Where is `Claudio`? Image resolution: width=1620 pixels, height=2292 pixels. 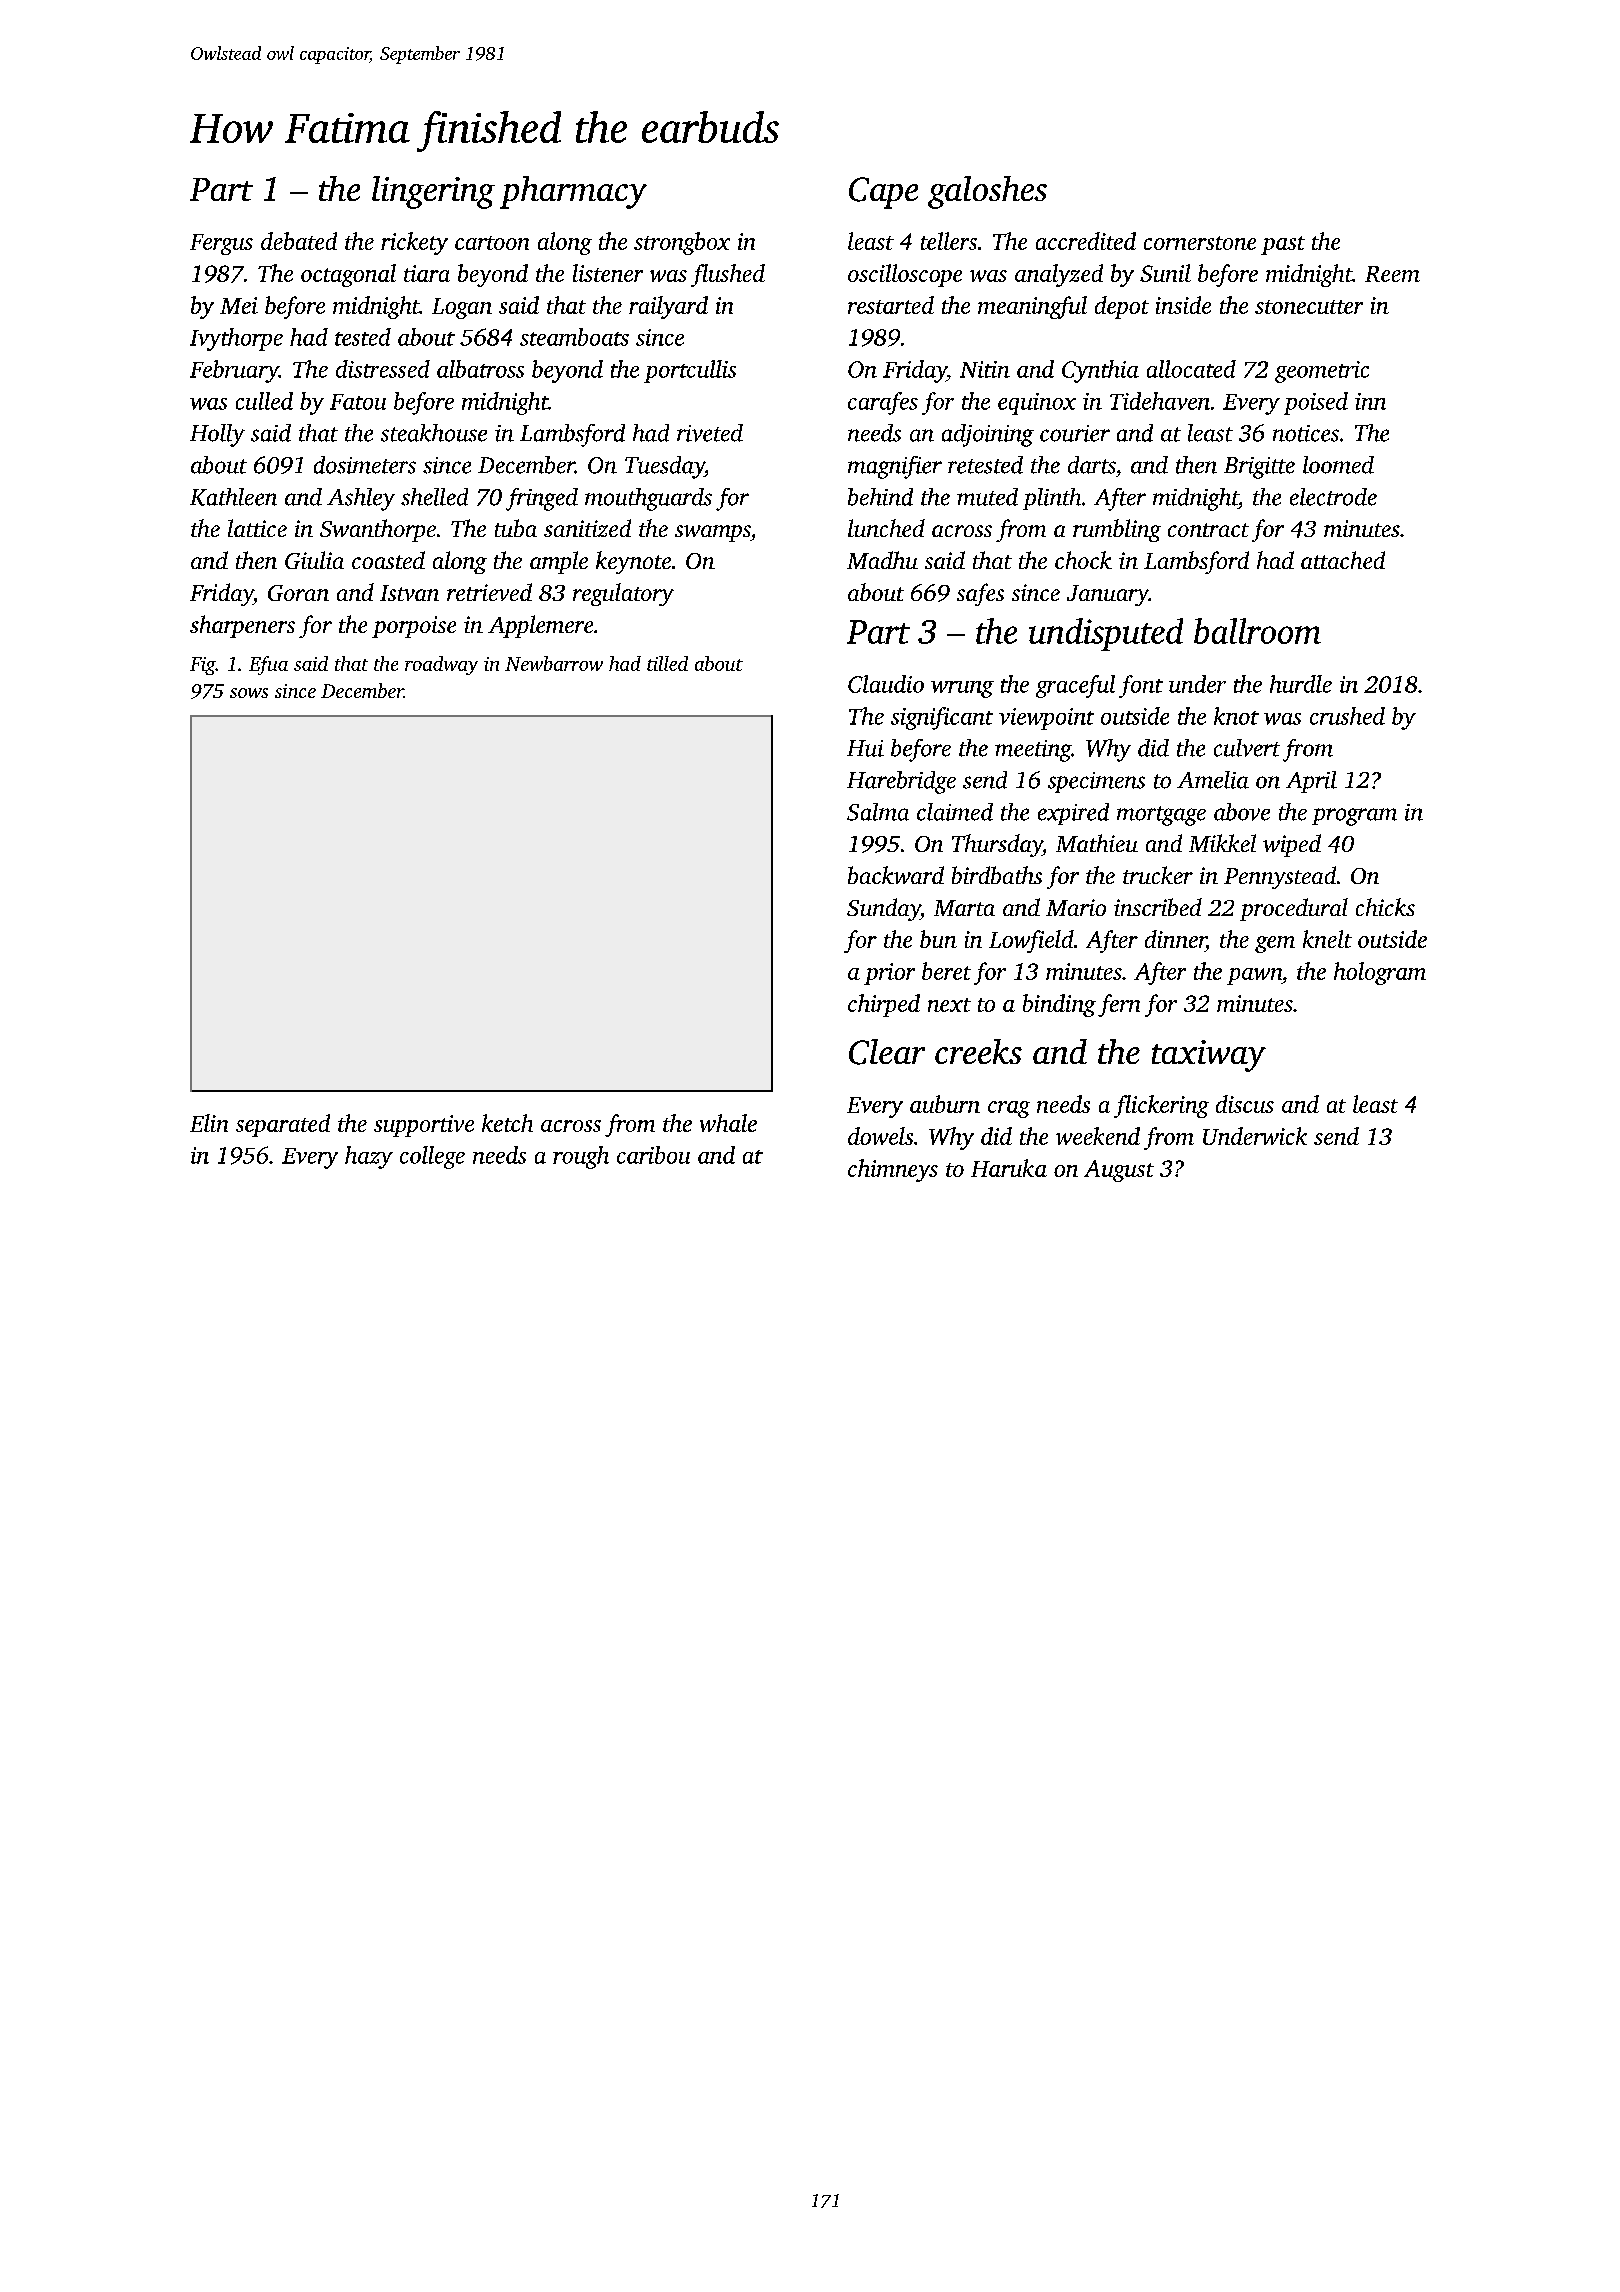
Claudio is located at coordinates (886, 684).
